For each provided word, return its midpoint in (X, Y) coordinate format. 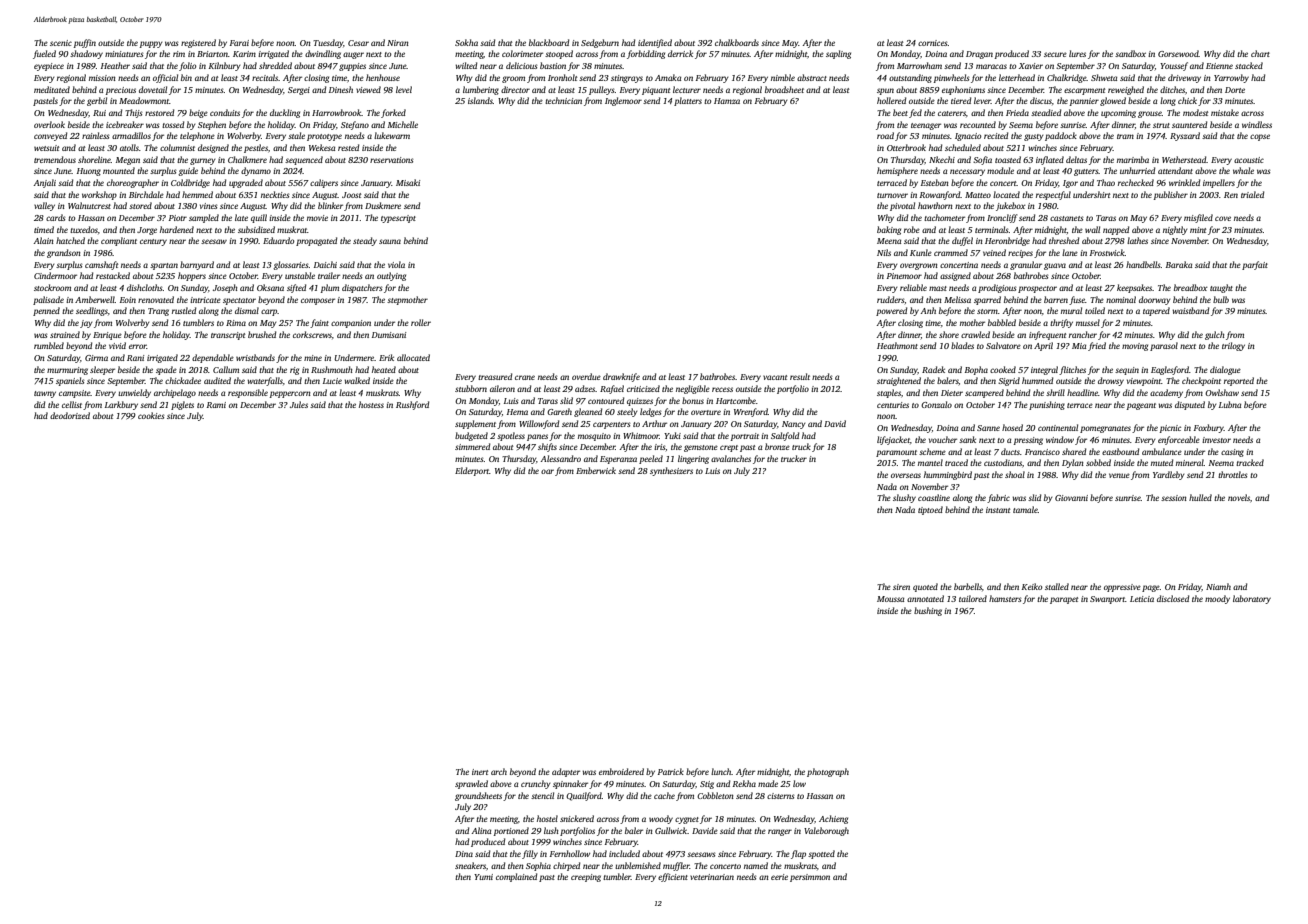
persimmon (810, 878)
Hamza (727, 101)
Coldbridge (190, 183)
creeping (586, 878)
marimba (1133, 159)
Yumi (483, 877)
